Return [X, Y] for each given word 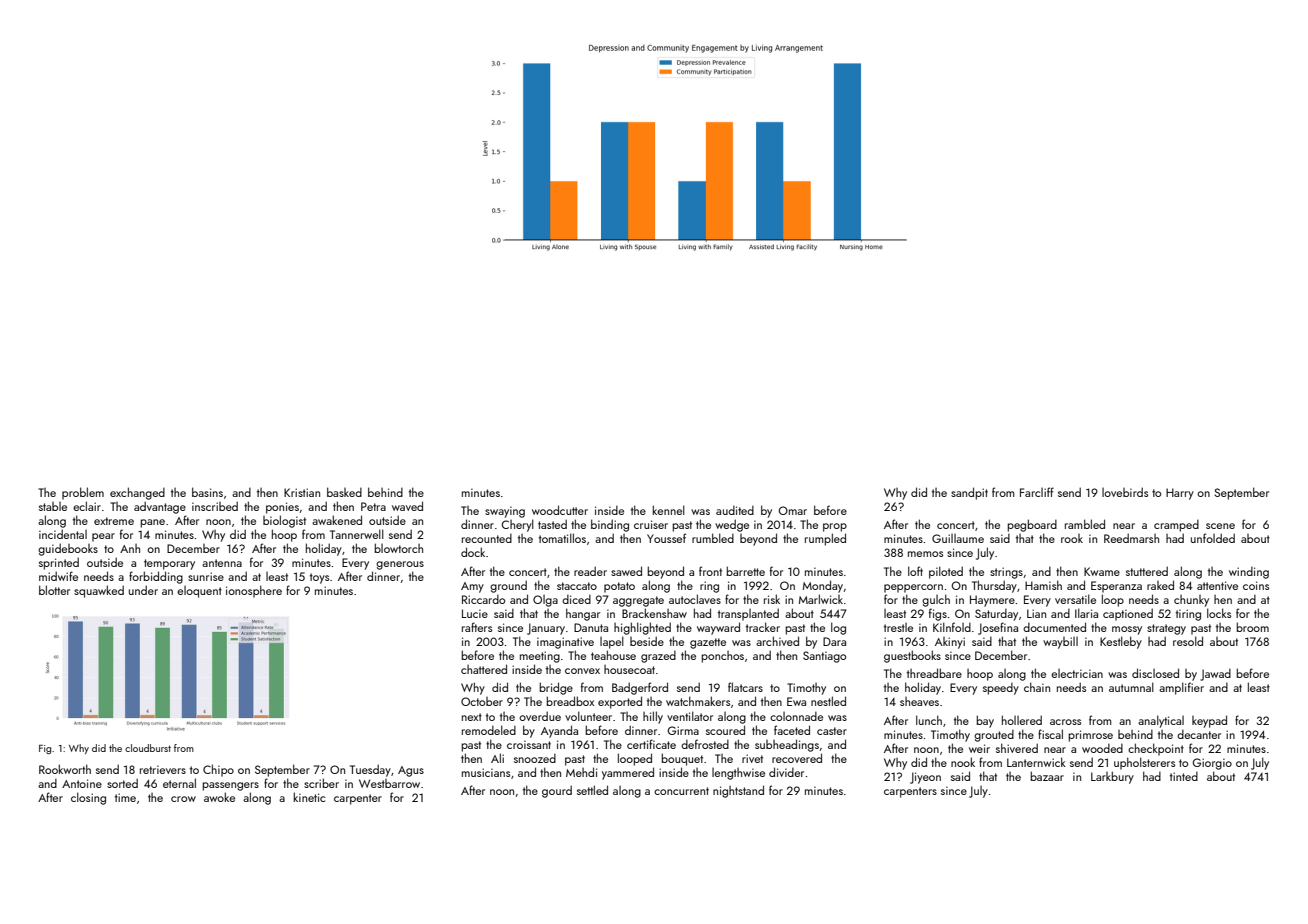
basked [344, 492]
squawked [99, 591]
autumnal [1131, 687]
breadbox [570, 701]
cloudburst [148, 748]
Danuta [591, 627]
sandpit [969, 493]
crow [183, 799]
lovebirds [1125, 492]
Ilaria [1086, 613]
